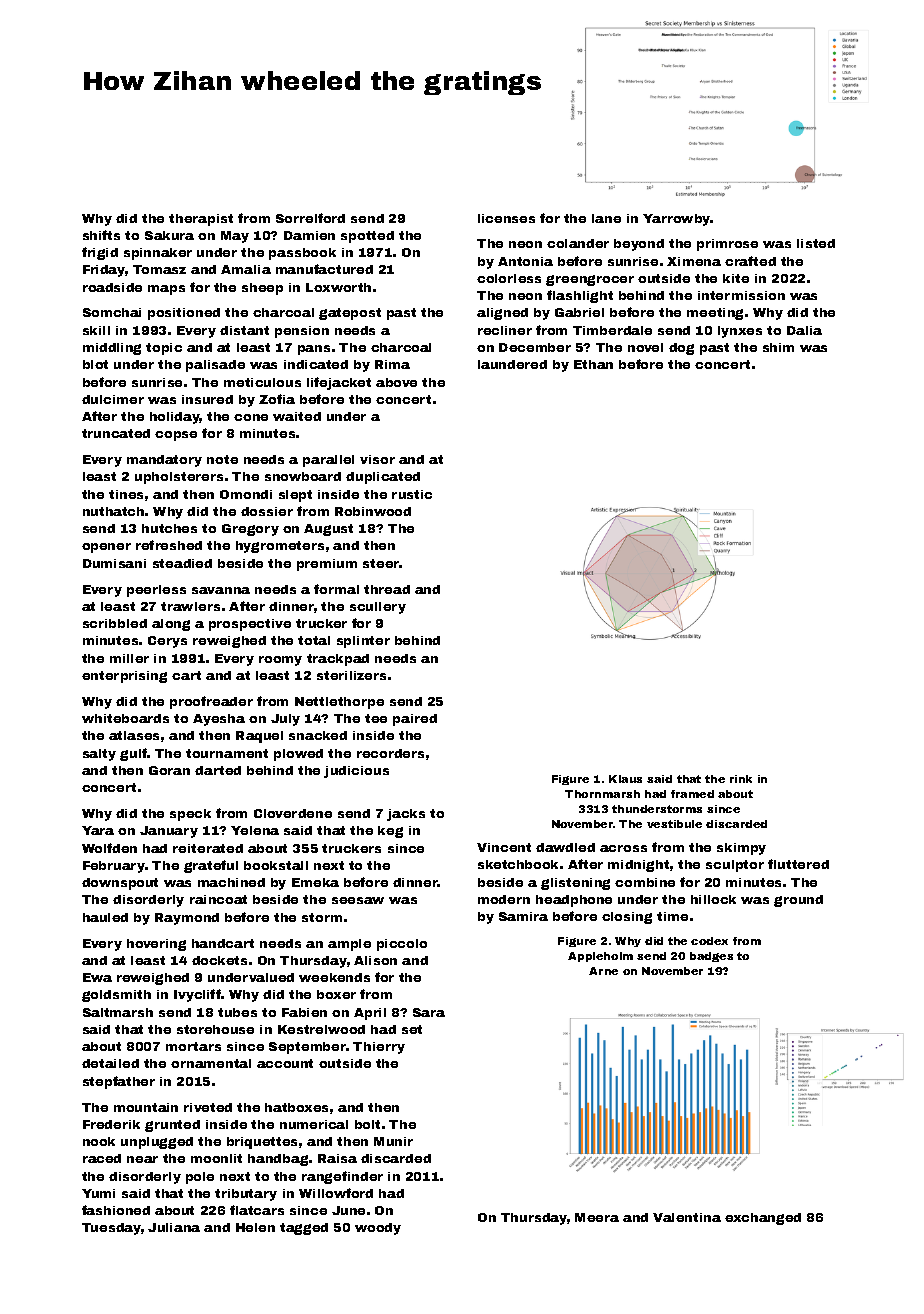  Describe the element at coordinates (677, 220) in the screenshot. I see `Yarrowby` at that location.
